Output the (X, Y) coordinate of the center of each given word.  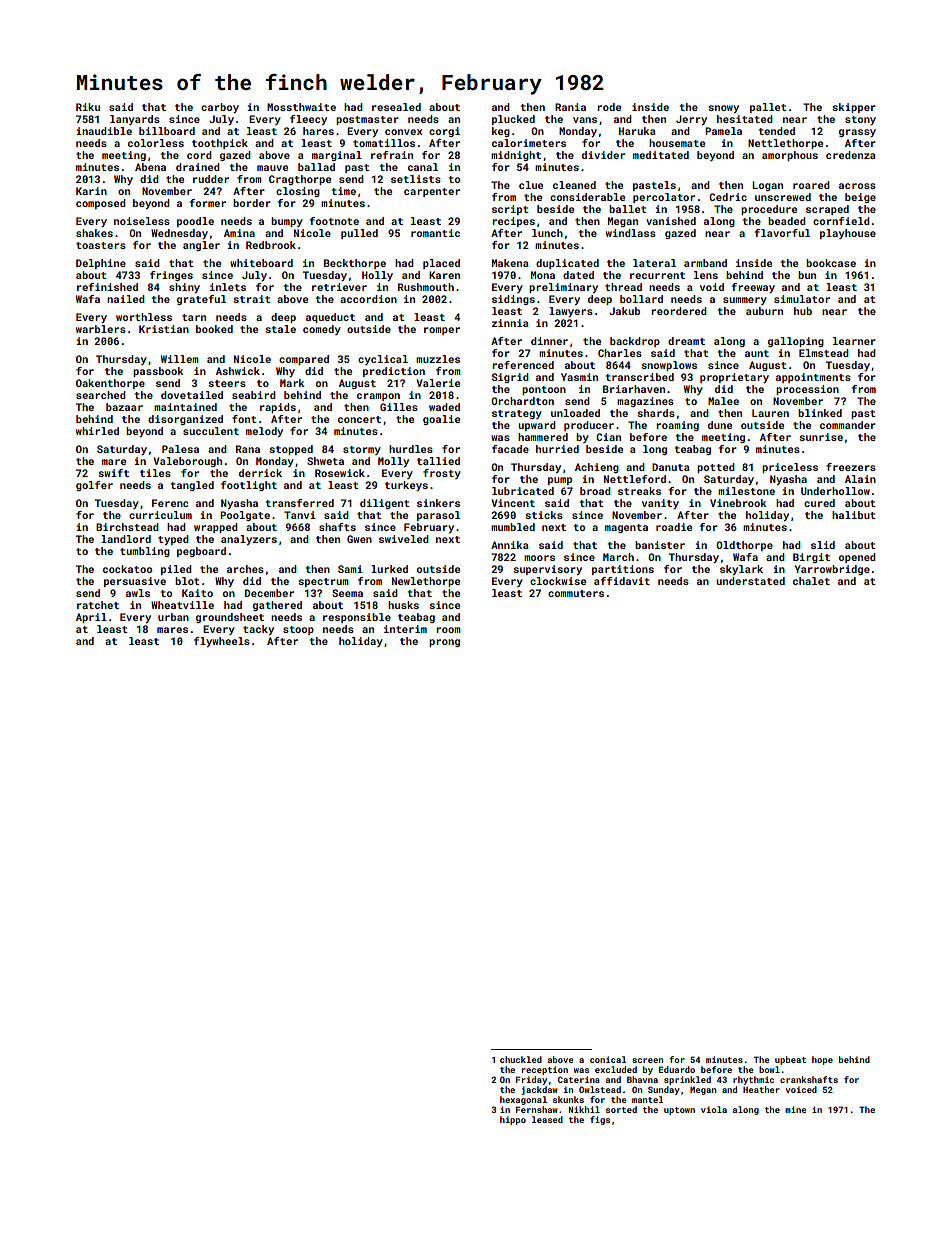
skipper (854, 108)
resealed (396, 107)
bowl (769, 1069)
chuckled (521, 1059)
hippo (513, 1120)
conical (608, 1059)
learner (854, 341)
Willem (180, 359)
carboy (220, 108)
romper (442, 331)
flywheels (222, 642)
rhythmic (753, 1080)
